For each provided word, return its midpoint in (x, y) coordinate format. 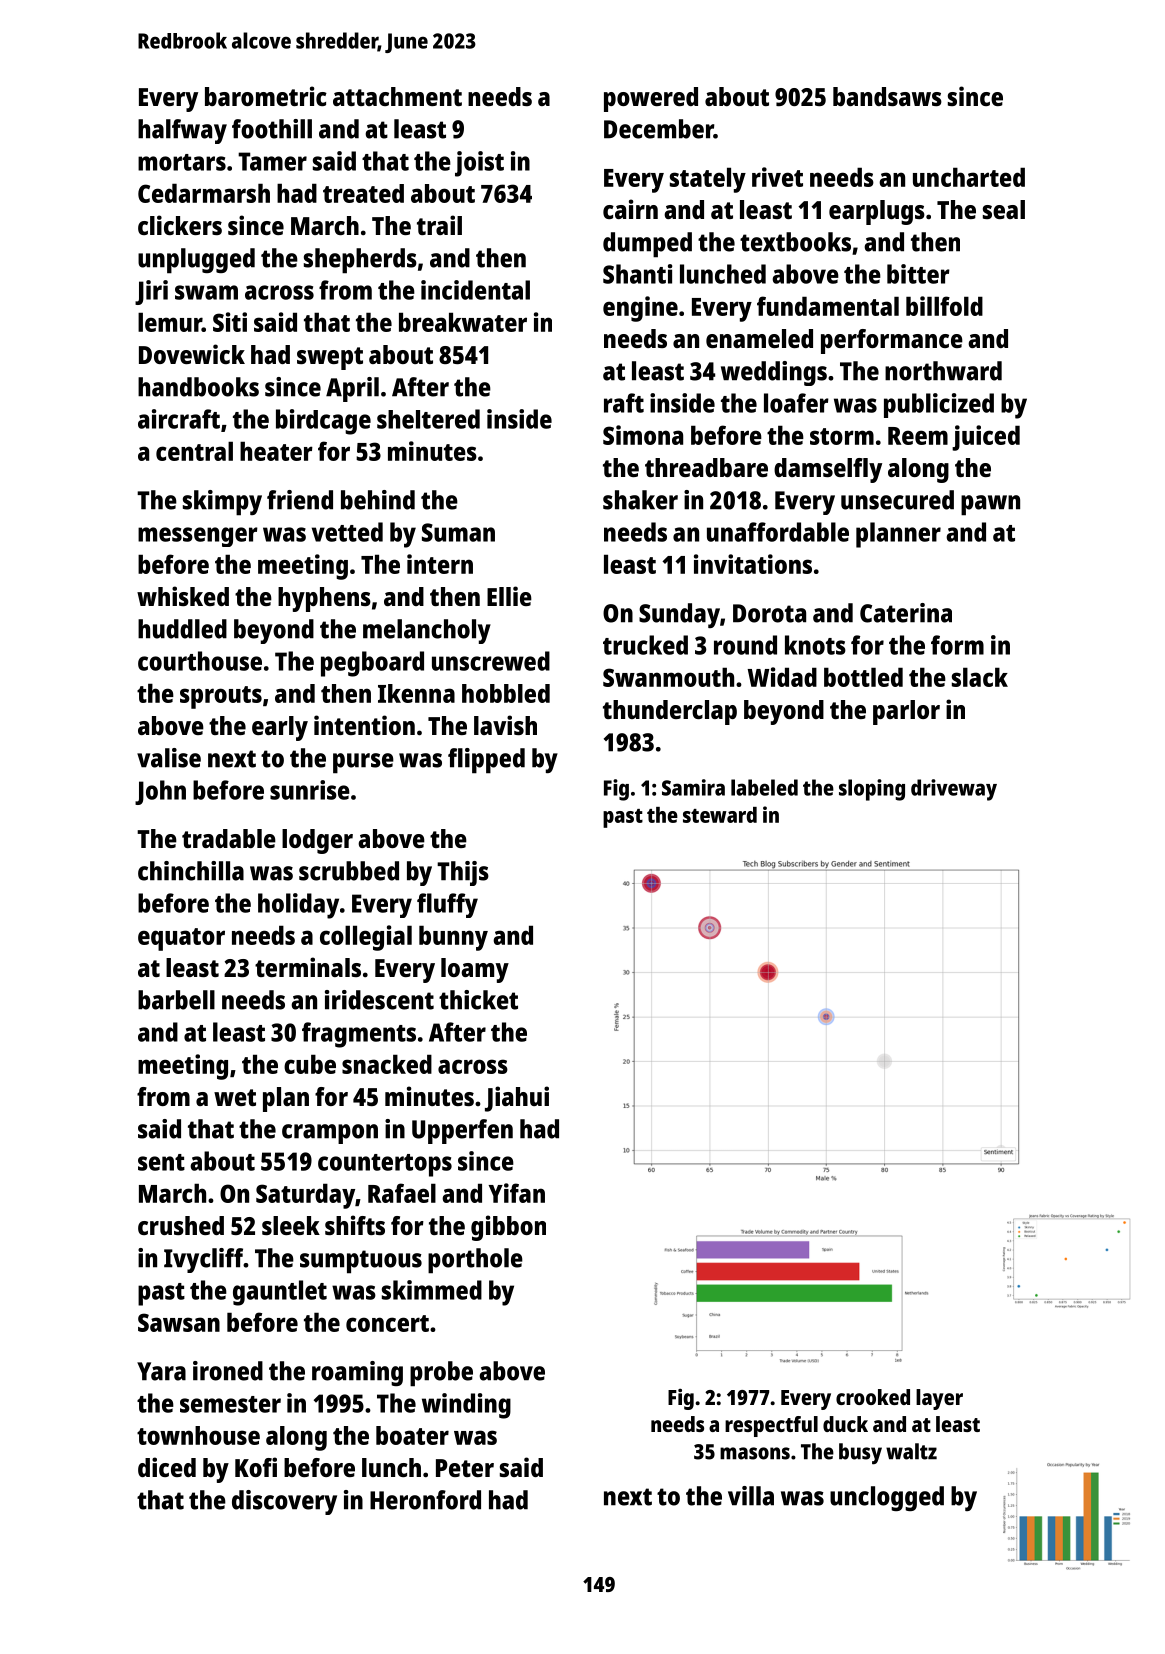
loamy (475, 970)
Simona (643, 435)
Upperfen (462, 1131)
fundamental (828, 306)
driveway (954, 790)
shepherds (360, 261)
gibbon (508, 1228)
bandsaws (887, 96)
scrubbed (349, 871)
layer (939, 1399)
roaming (357, 1373)
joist (479, 164)
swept (330, 358)
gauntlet (280, 1293)
